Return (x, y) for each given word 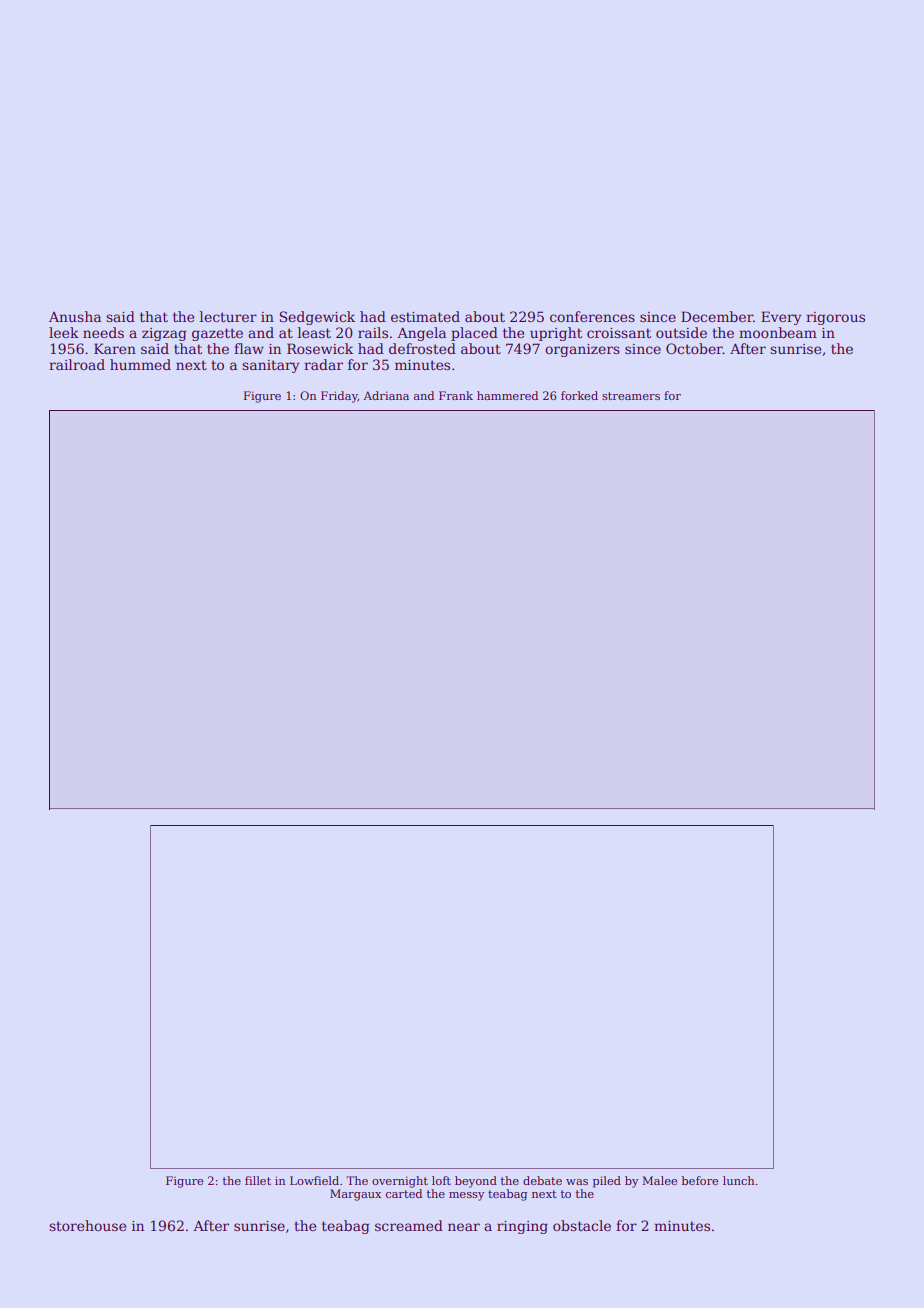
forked (579, 395)
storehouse (87, 1225)
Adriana (386, 395)
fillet (258, 1180)
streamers (631, 396)
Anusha (75, 316)
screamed (409, 1225)
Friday (339, 397)
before (700, 1180)
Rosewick (320, 348)
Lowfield (314, 1180)
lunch (738, 1180)
